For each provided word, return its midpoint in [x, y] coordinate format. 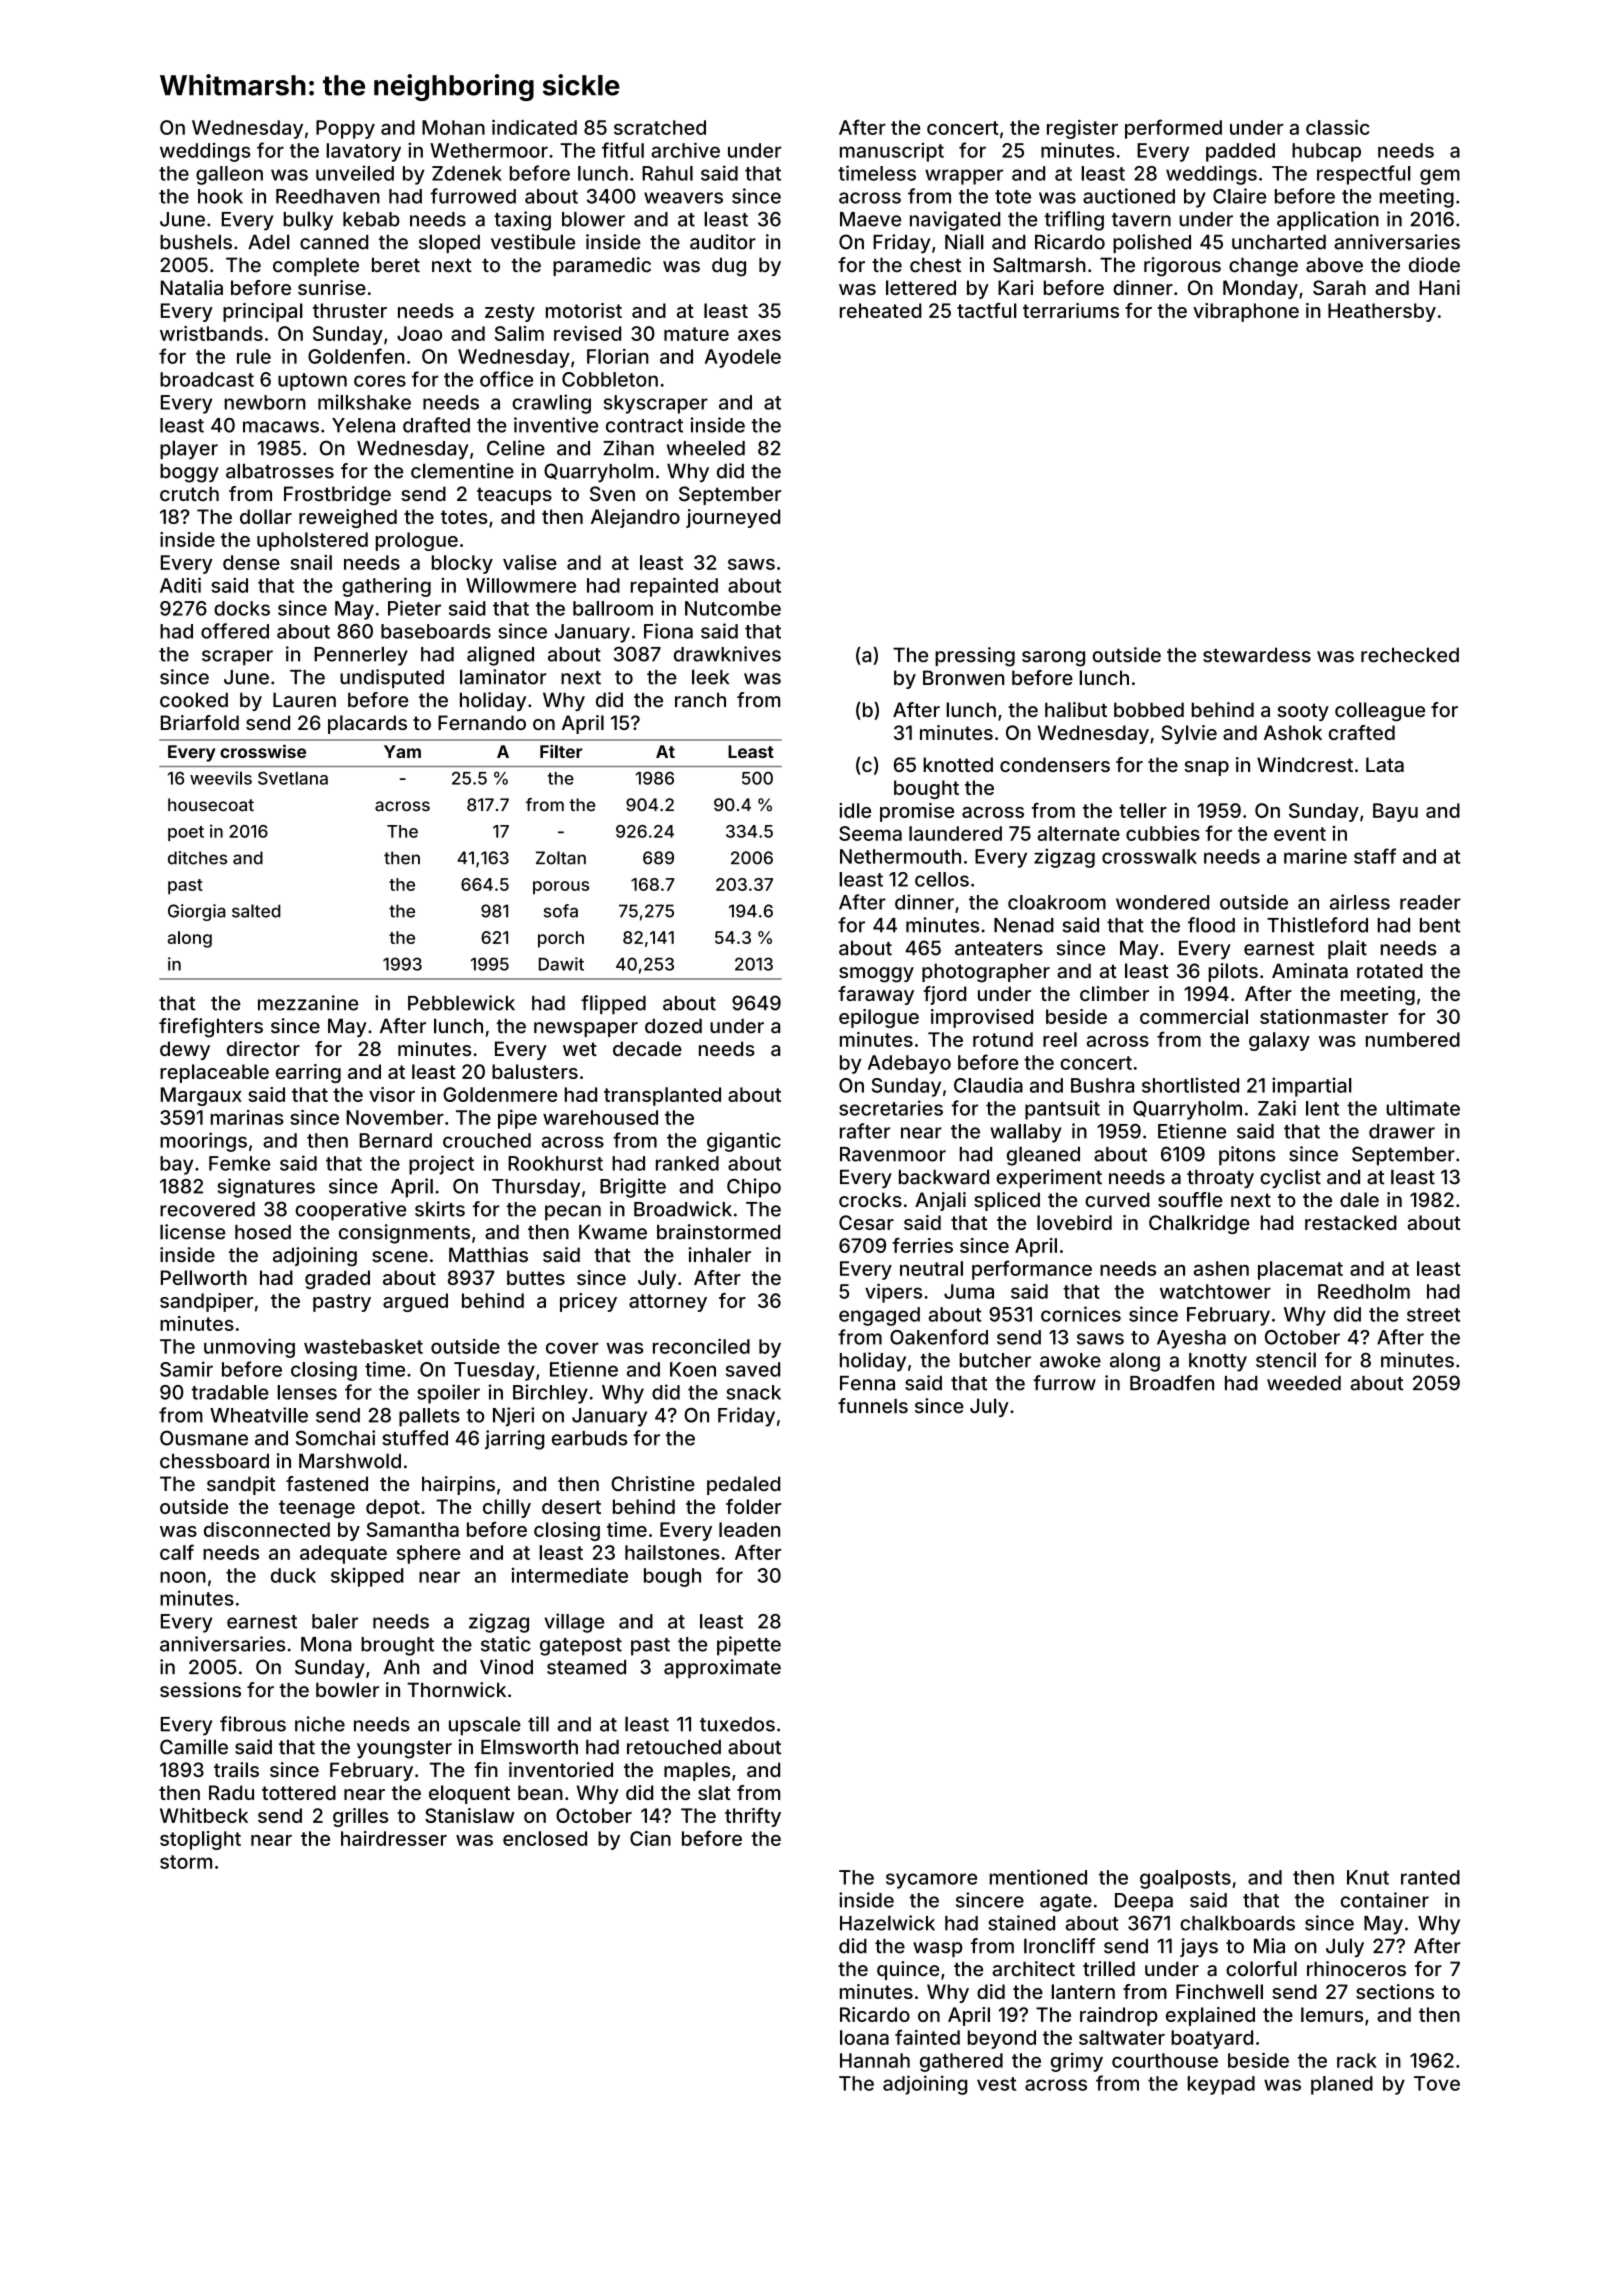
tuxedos [737, 1724]
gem [1440, 177]
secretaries [891, 1108]
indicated [534, 127]
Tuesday [494, 1371]
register [1082, 129]
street [1433, 1315]
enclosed [545, 1838]
